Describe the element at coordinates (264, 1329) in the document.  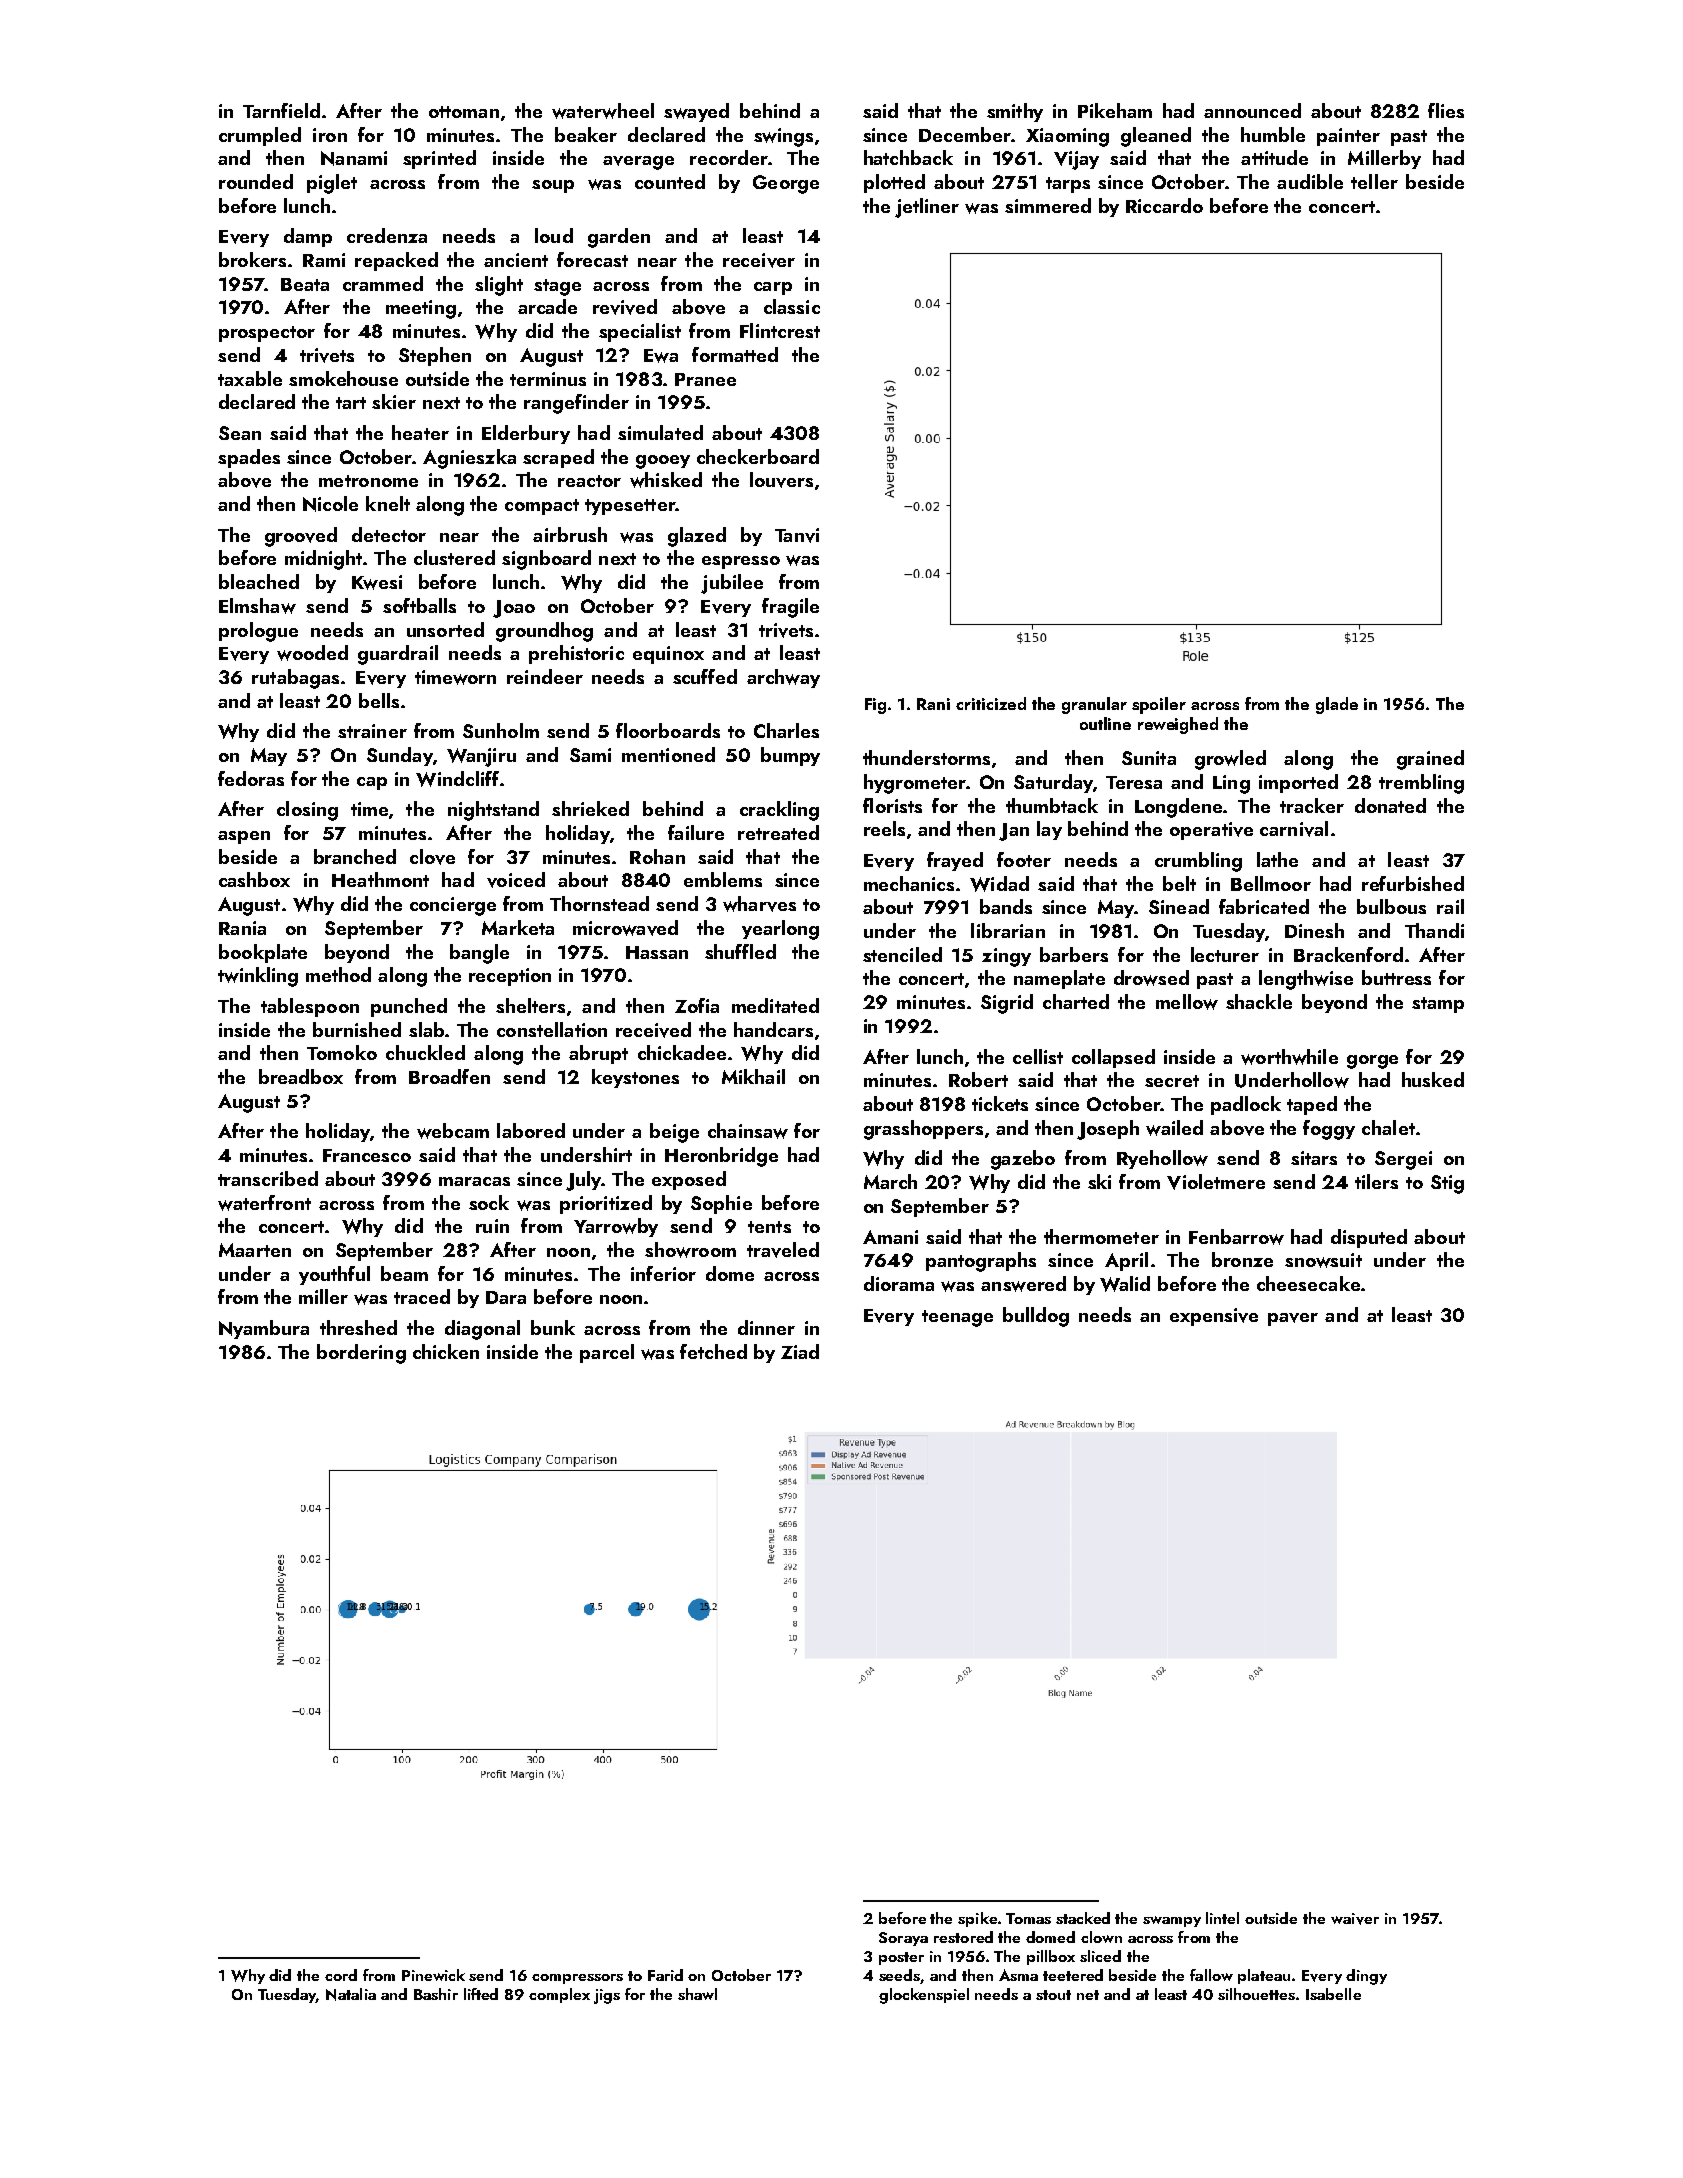
I see `Nyambura` at that location.
